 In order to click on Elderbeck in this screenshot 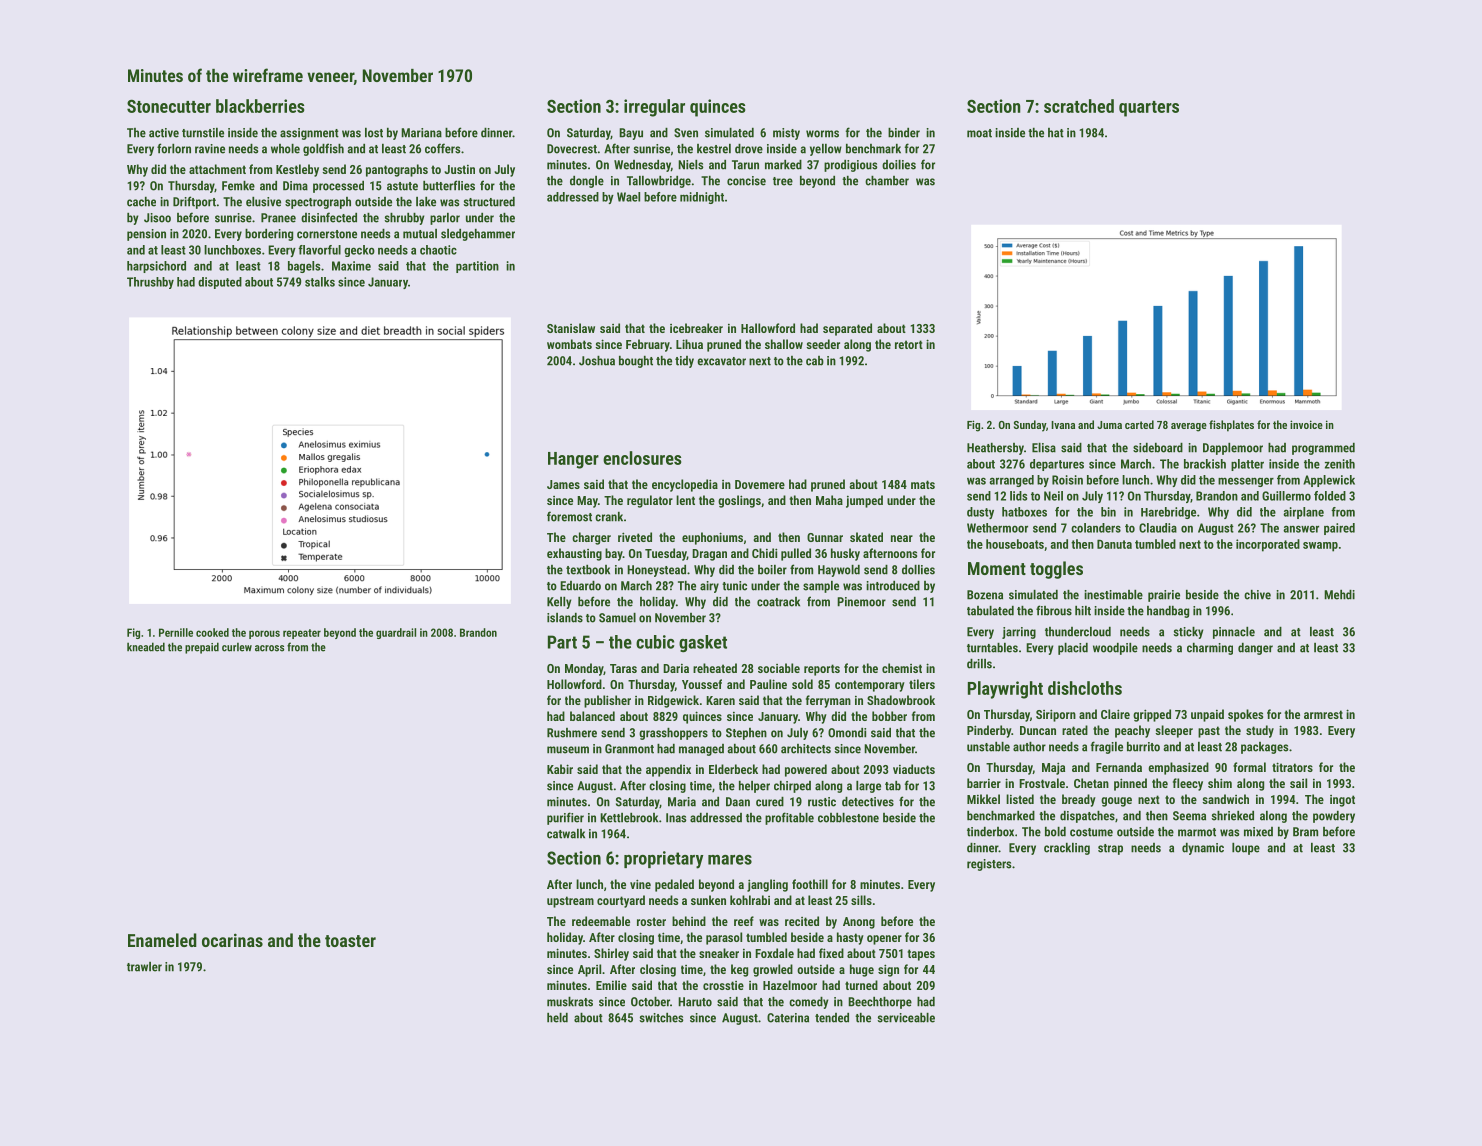, I will do `click(733, 769)`.
